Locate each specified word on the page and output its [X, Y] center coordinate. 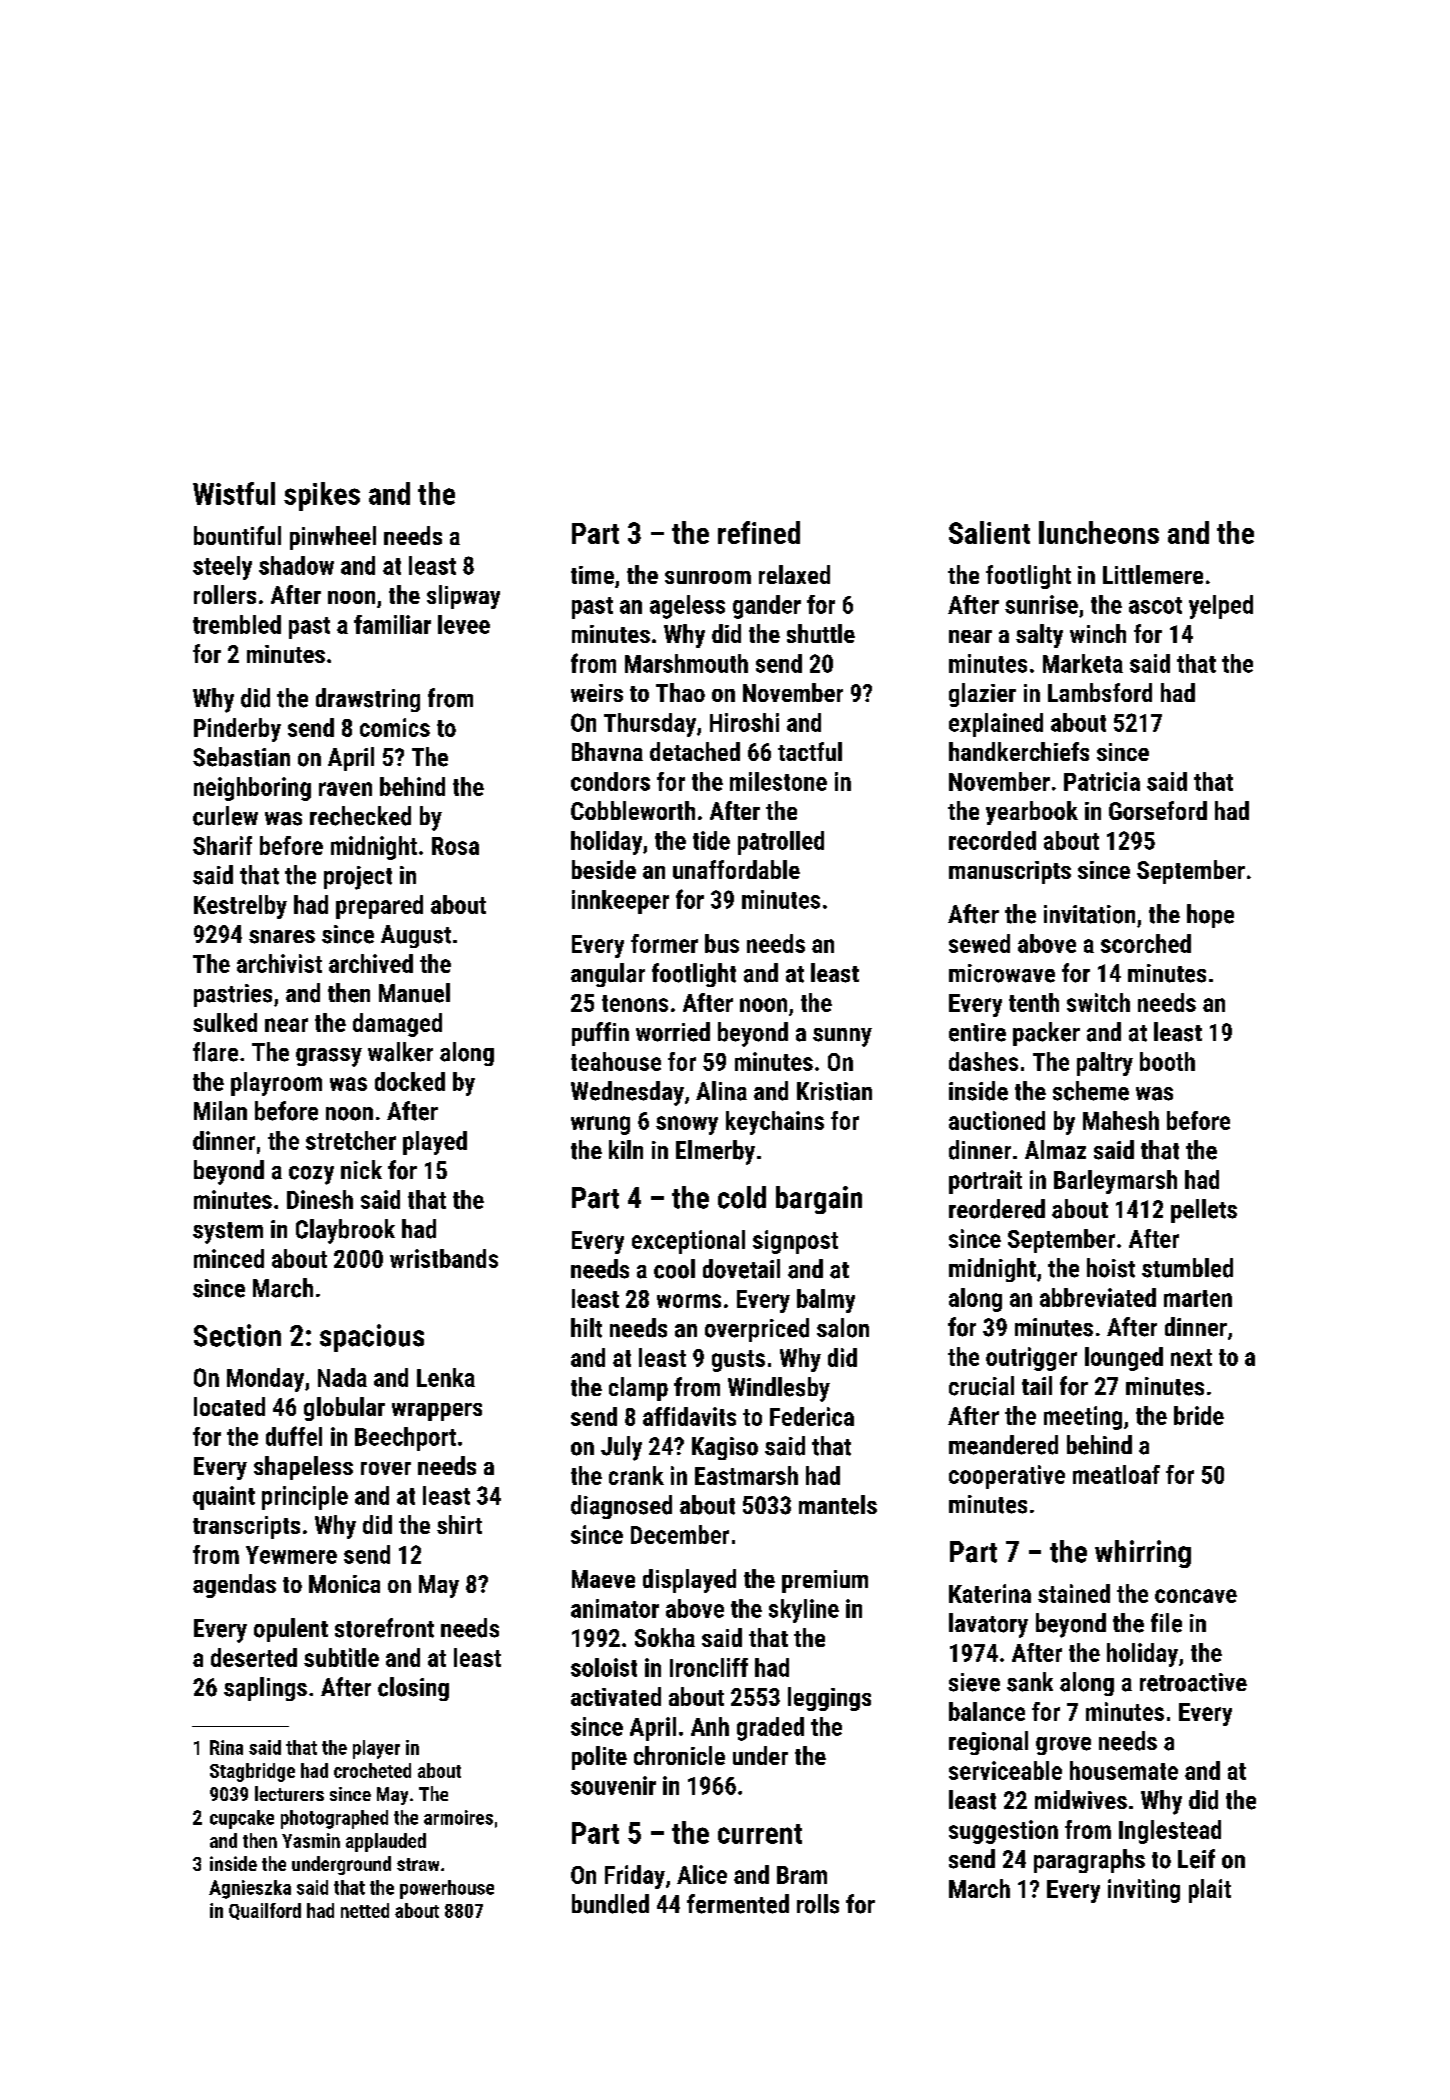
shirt [459, 1524]
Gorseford [1158, 810]
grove [1063, 1746]
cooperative [1007, 1477]
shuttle [821, 633]
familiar [392, 624]
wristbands [444, 1258]
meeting [1083, 1418]
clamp [638, 1389]
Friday [635, 1877]
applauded [386, 1842]
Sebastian [241, 757]
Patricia [1102, 781]
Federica [812, 1416]
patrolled [781, 843]
